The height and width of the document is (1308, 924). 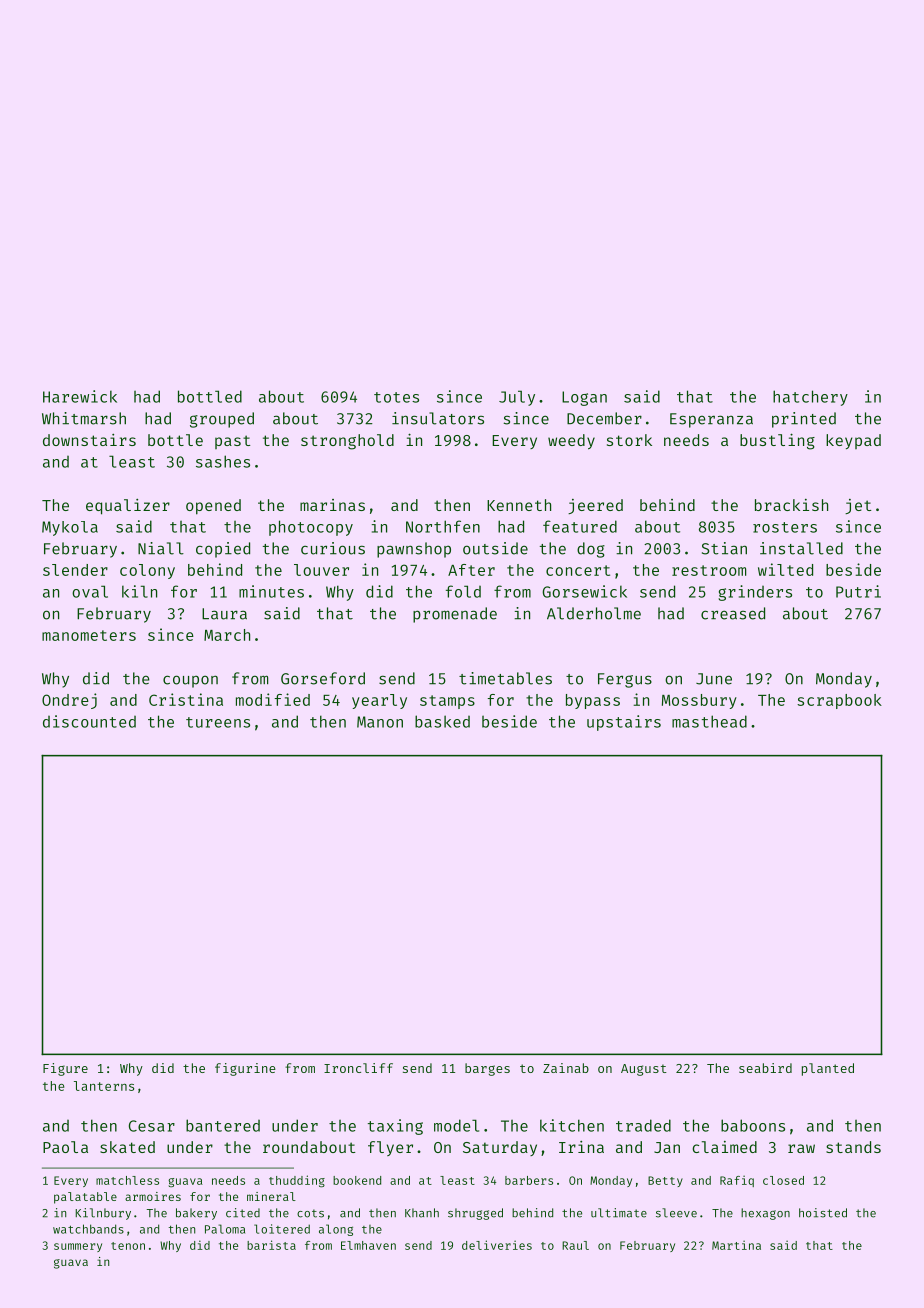 I want to click on figurine, so click(x=245, y=1069).
